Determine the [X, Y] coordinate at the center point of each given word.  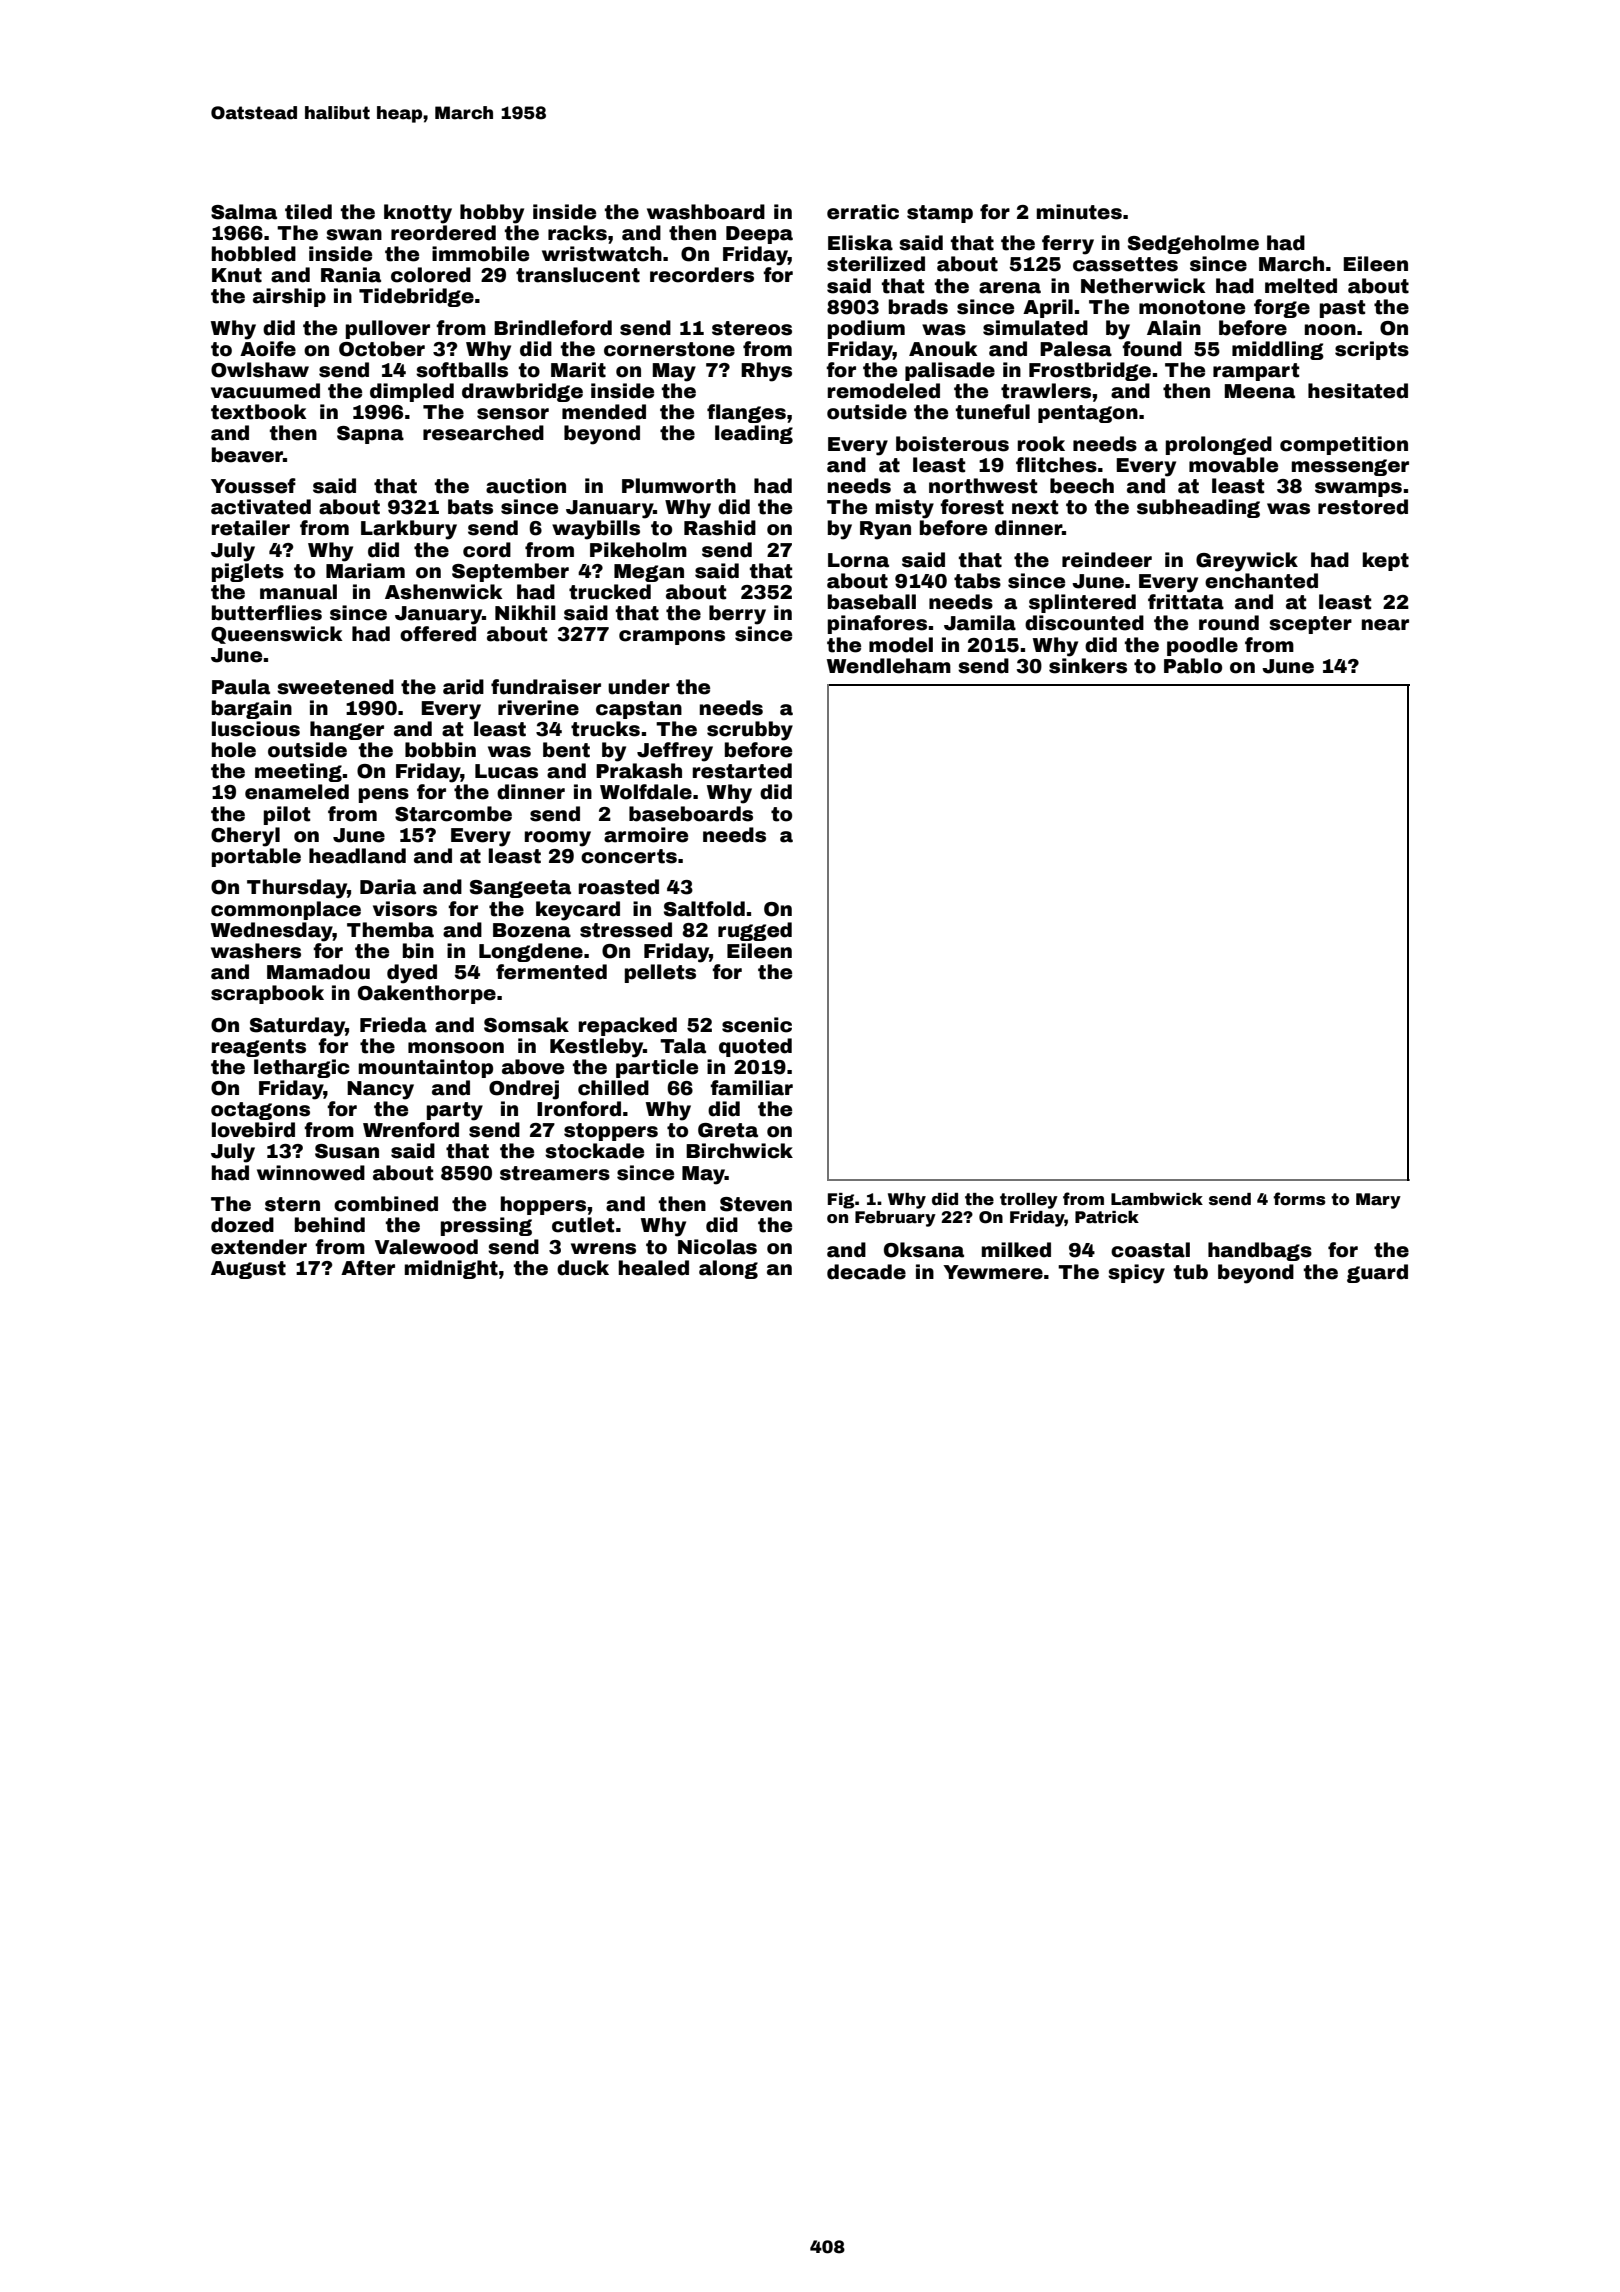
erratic [863, 212]
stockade [594, 1151]
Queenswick [277, 635]
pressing [486, 1226]
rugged [755, 931]
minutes [1079, 212]
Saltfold [704, 909]
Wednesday [272, 932]
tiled [308, 212]
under [639, 687]
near [1385, 625]
